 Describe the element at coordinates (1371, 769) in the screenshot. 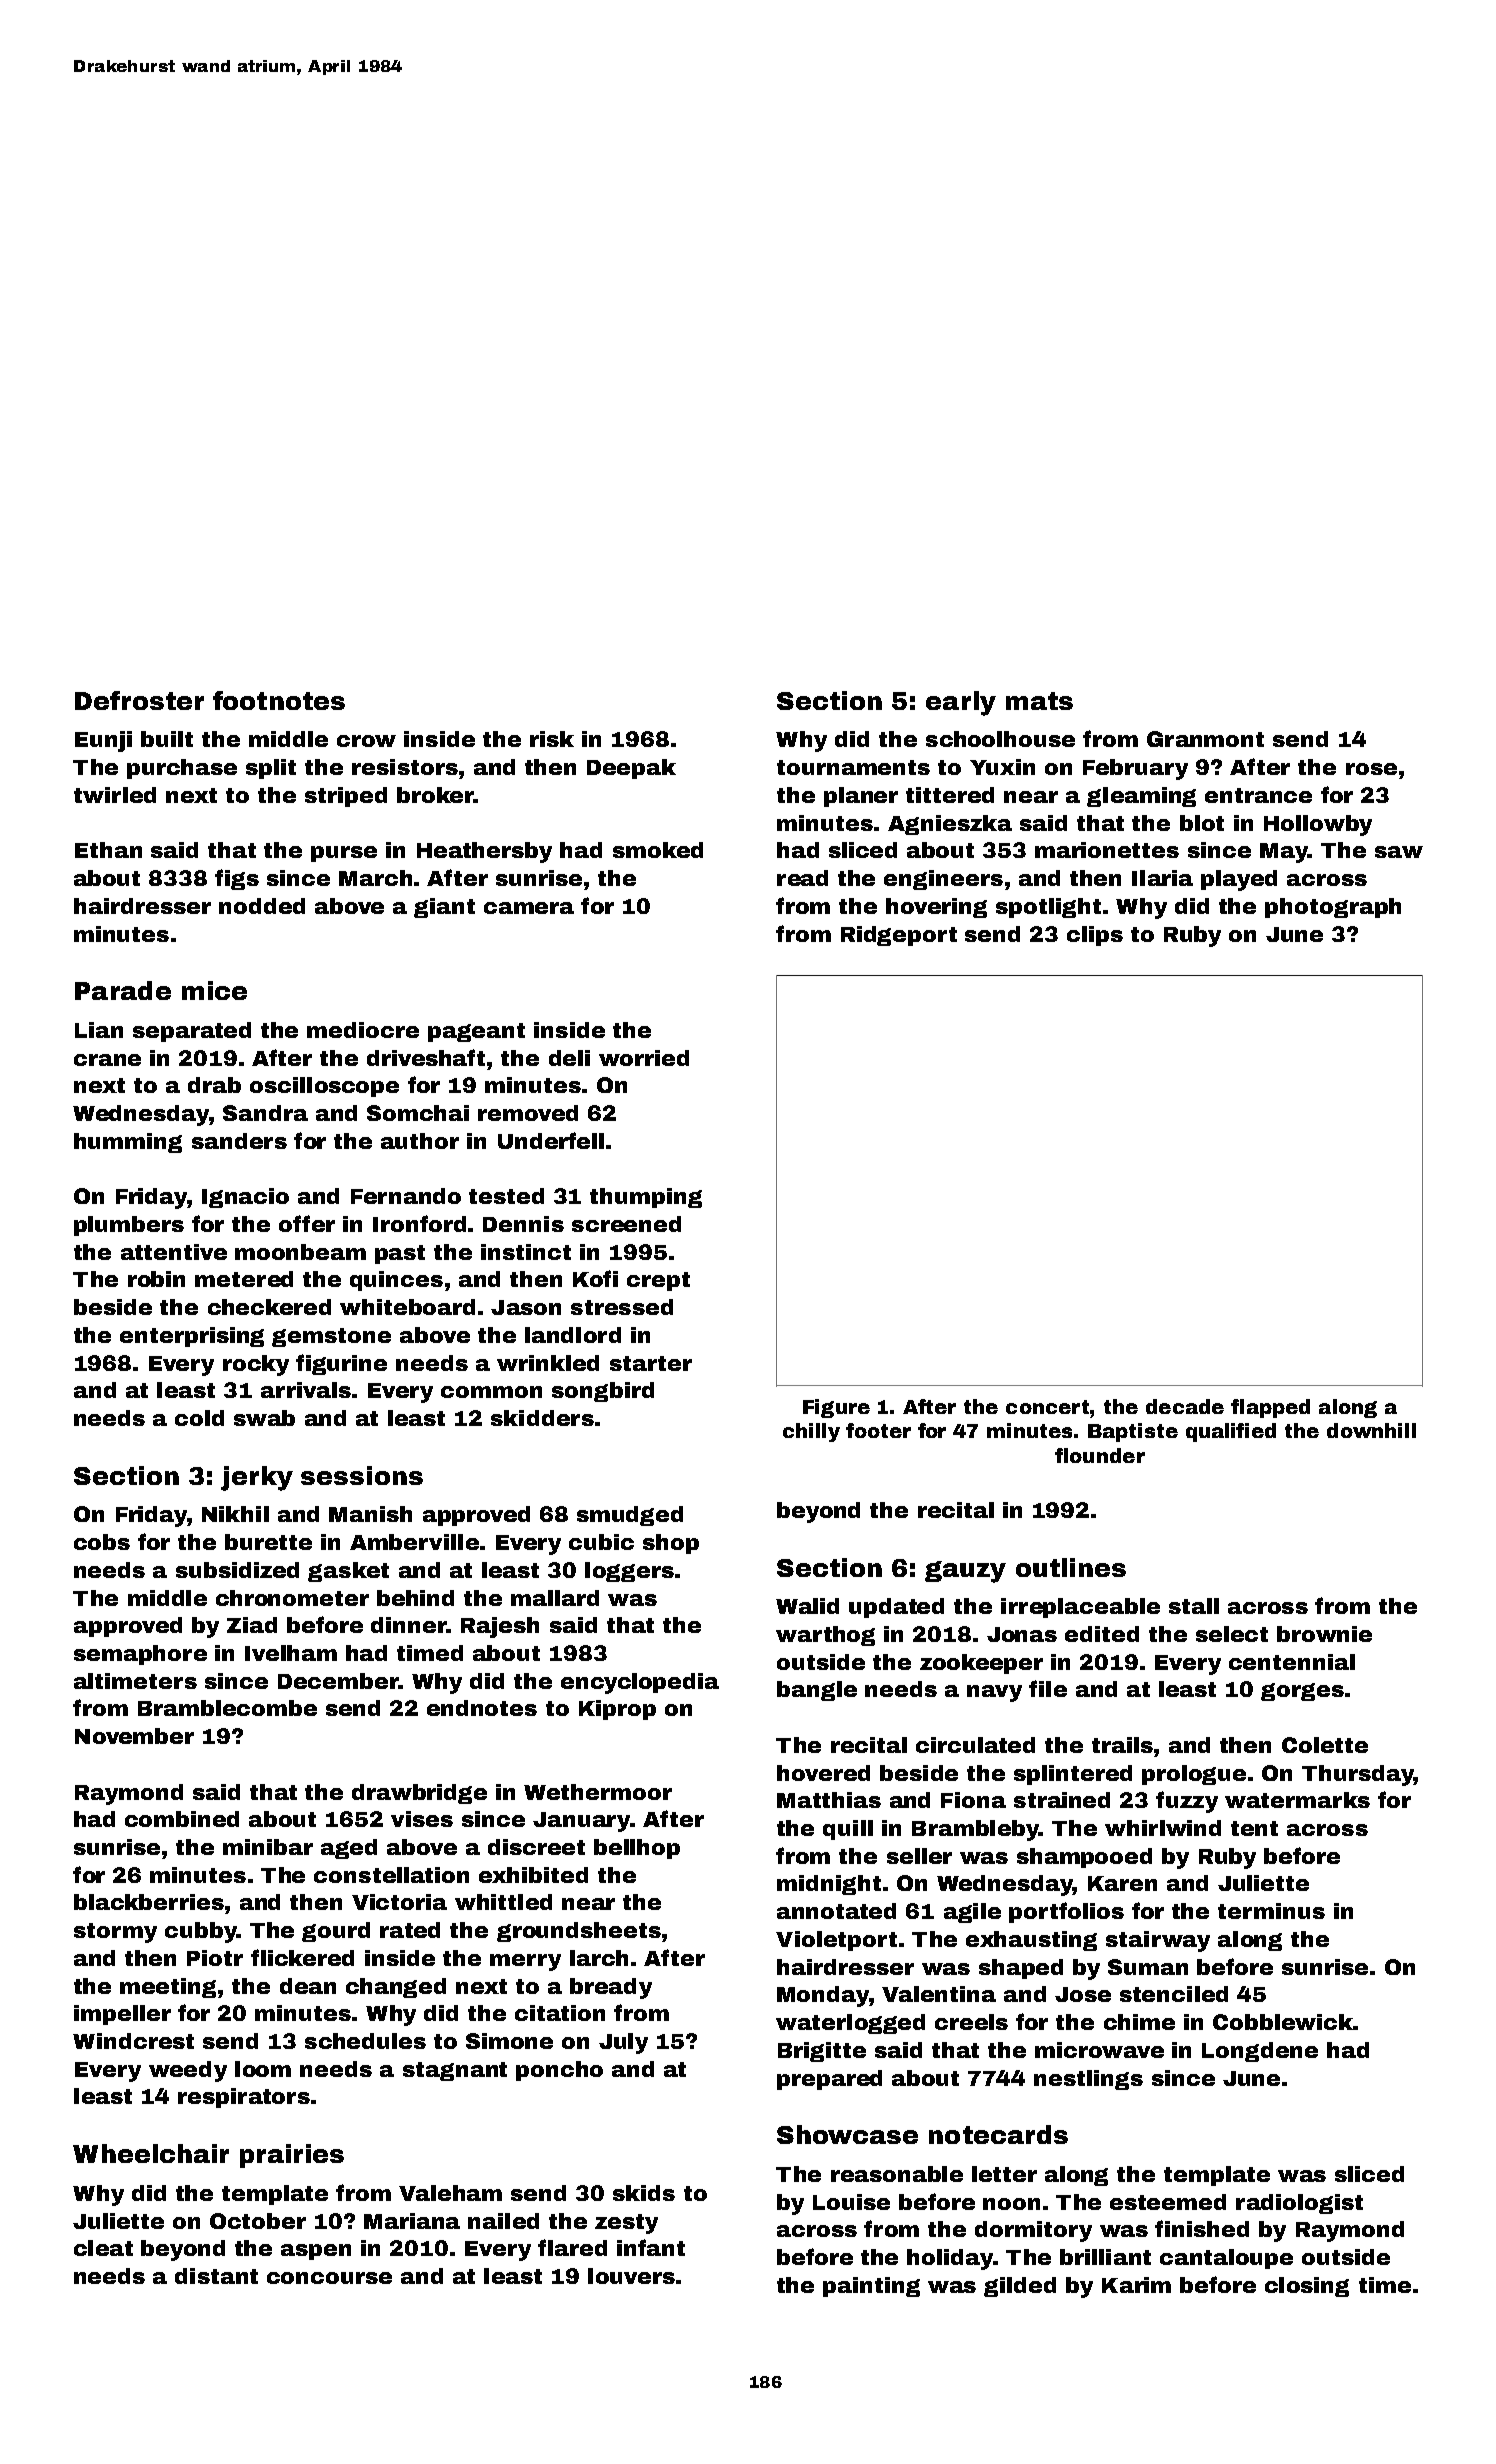

I see `rose` at that location.
